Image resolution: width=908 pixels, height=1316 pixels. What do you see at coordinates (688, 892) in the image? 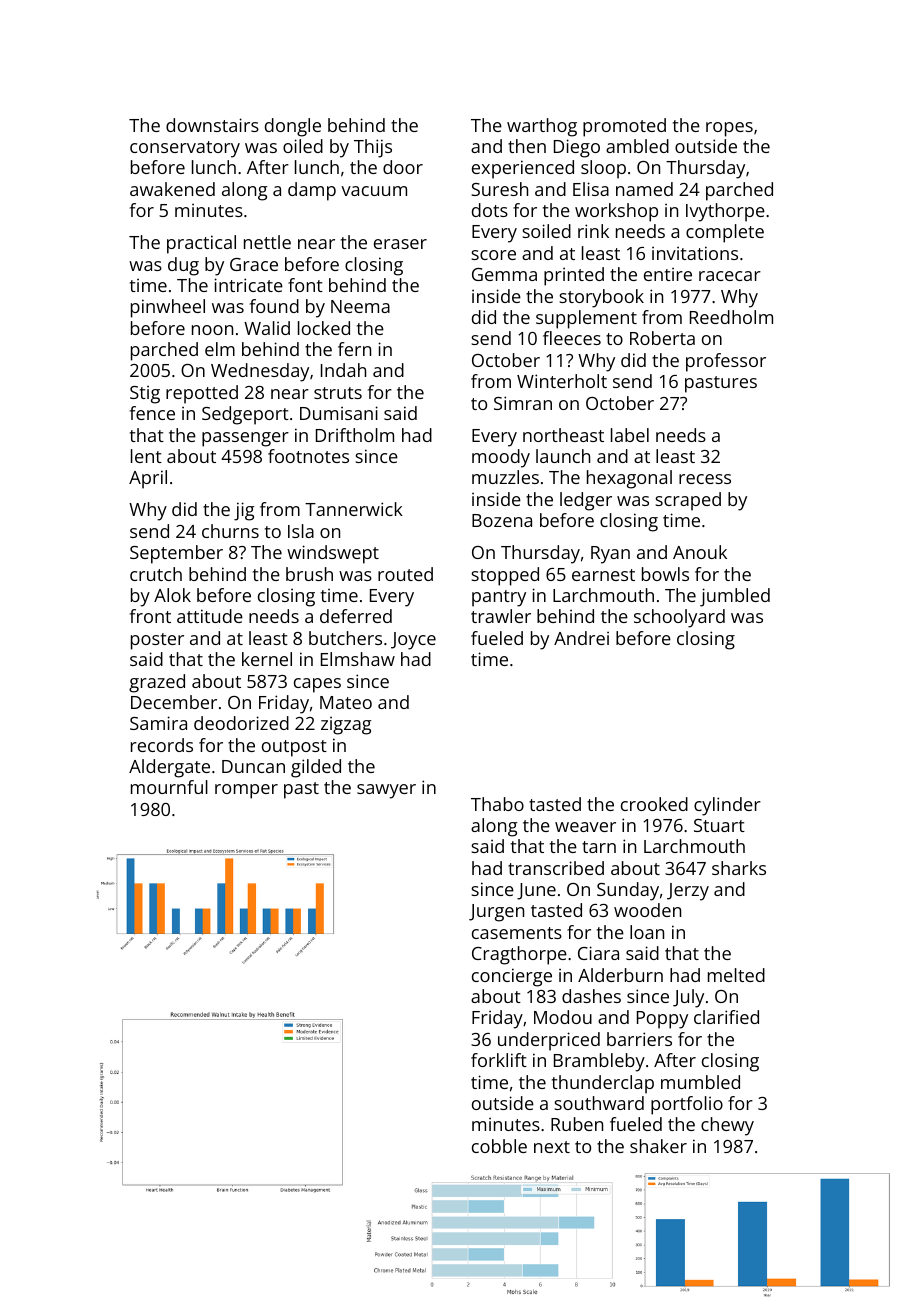
I see `Jerzy` at bounding box center [688, 892].
